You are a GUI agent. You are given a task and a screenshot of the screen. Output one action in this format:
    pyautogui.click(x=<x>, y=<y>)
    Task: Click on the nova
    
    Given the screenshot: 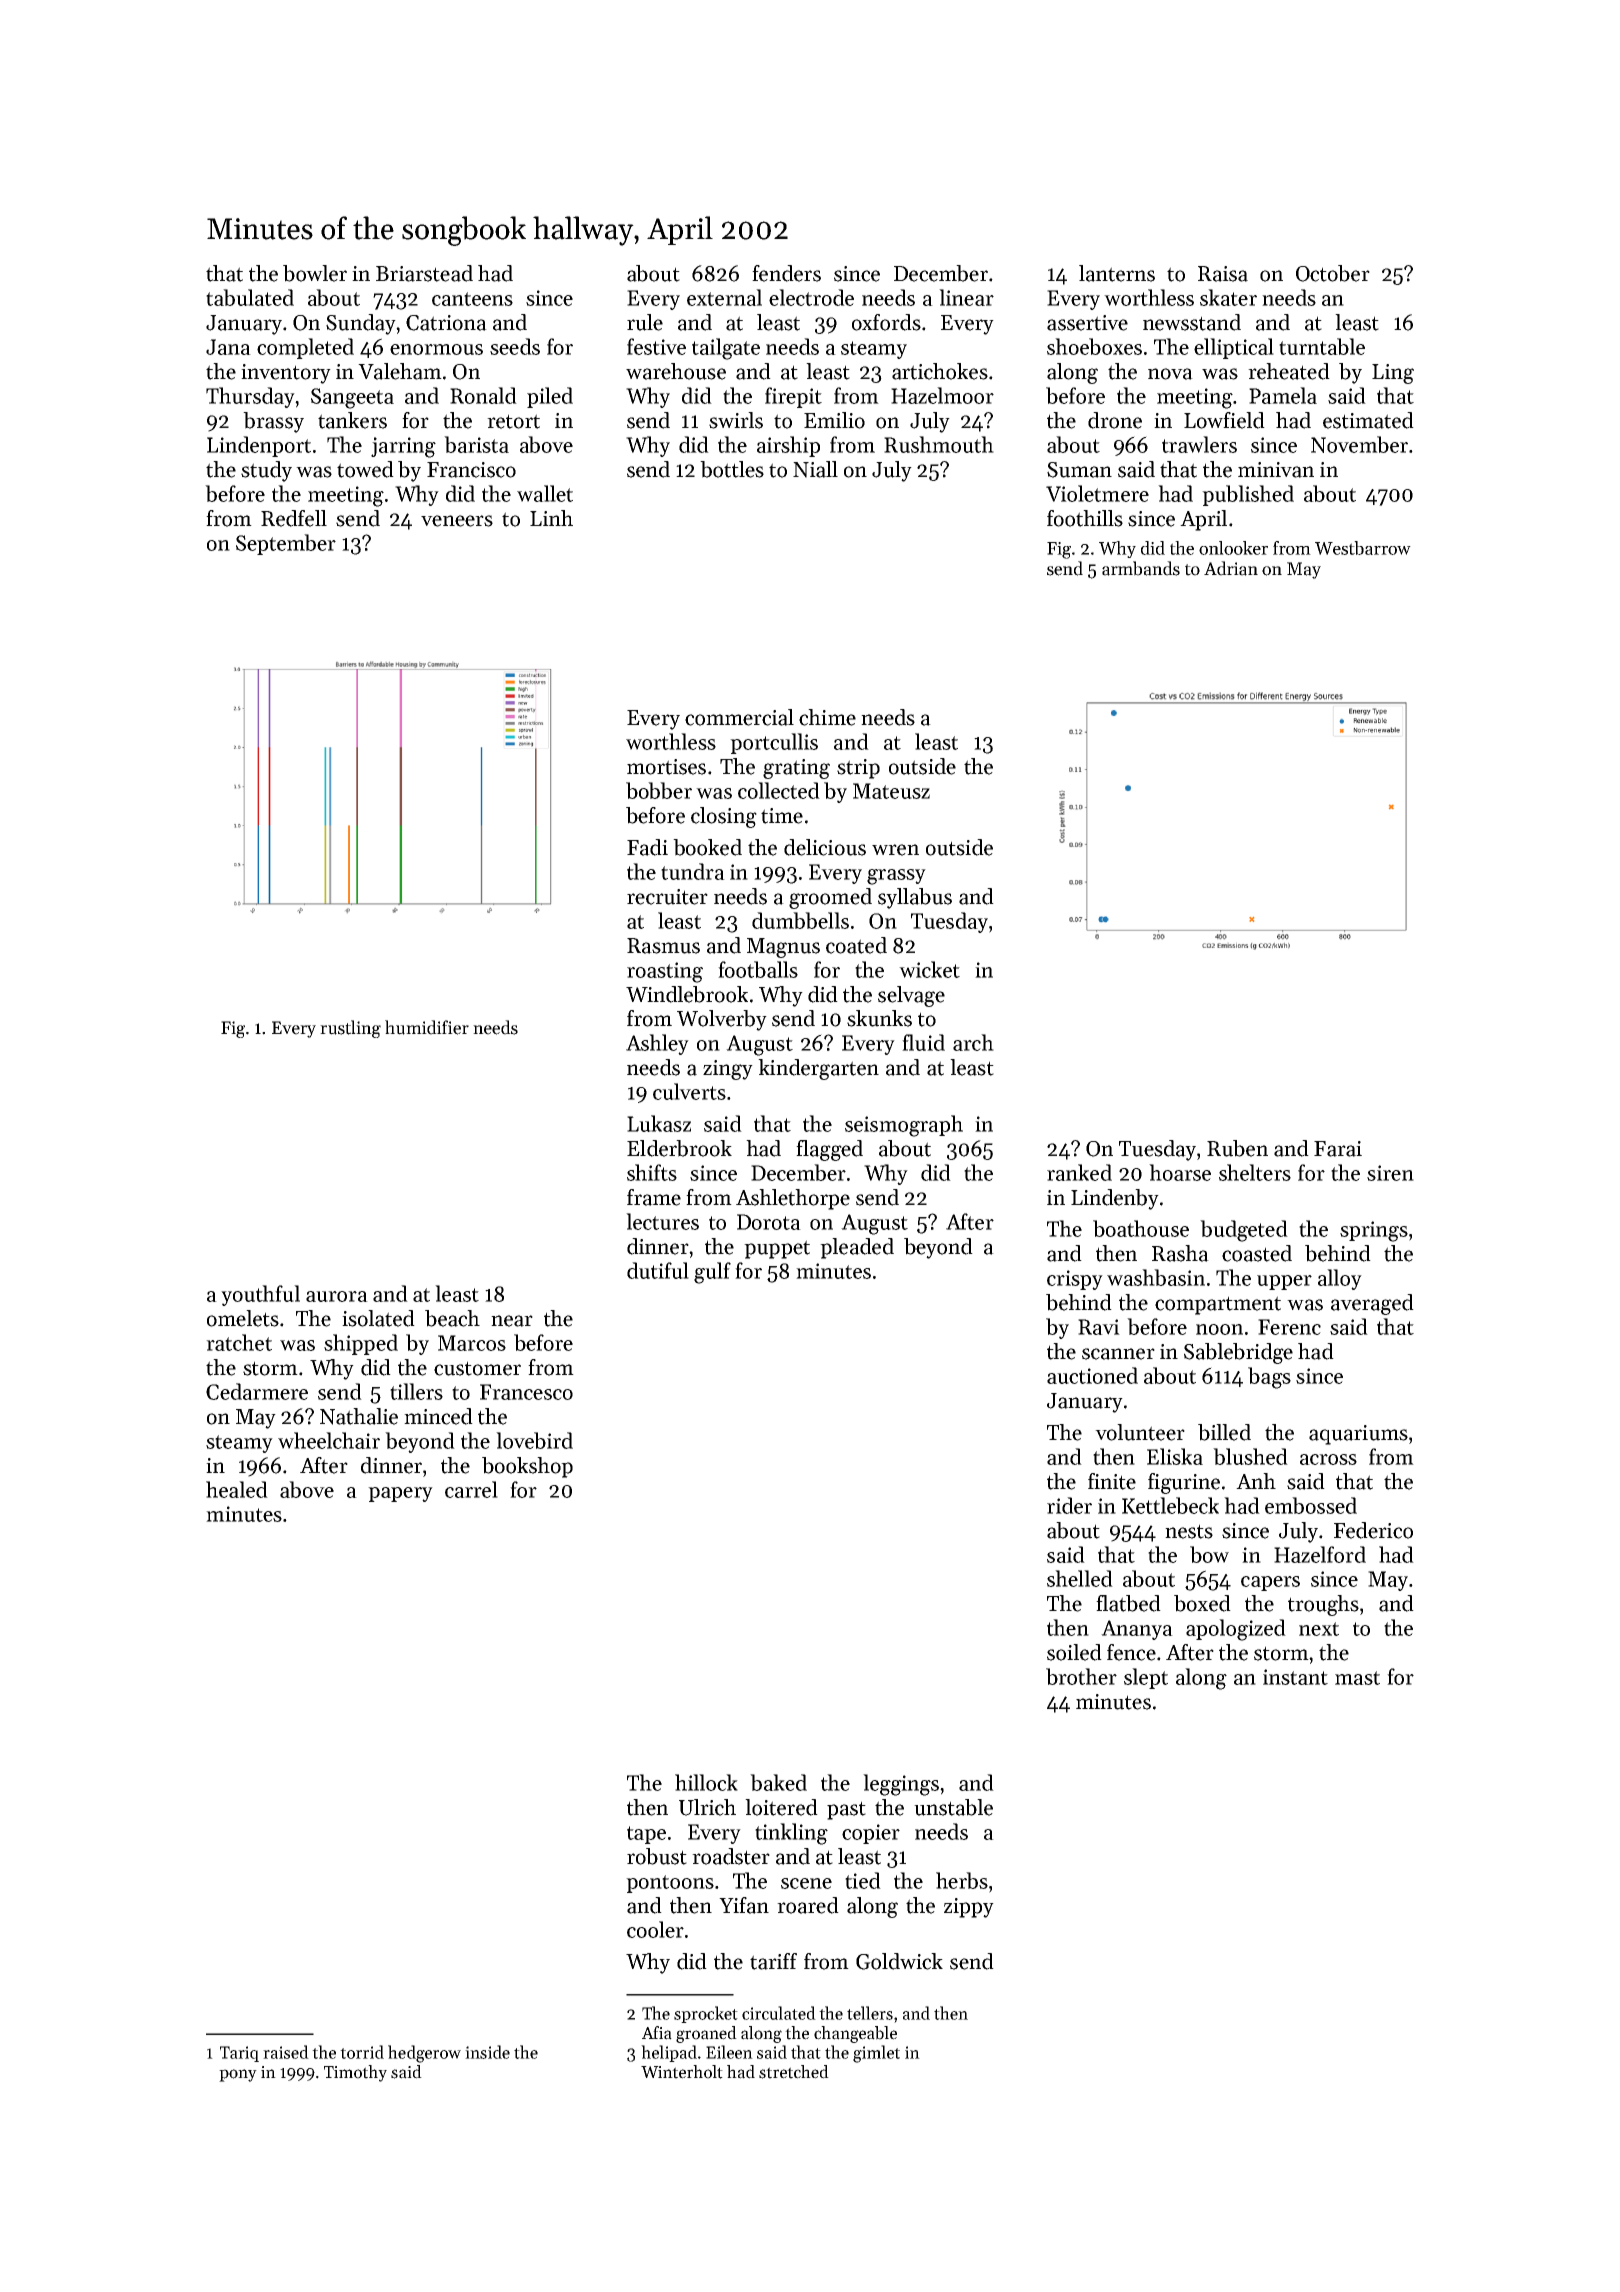 What is the action you would take?
    pyautogui.click(x=1170, y=374)
